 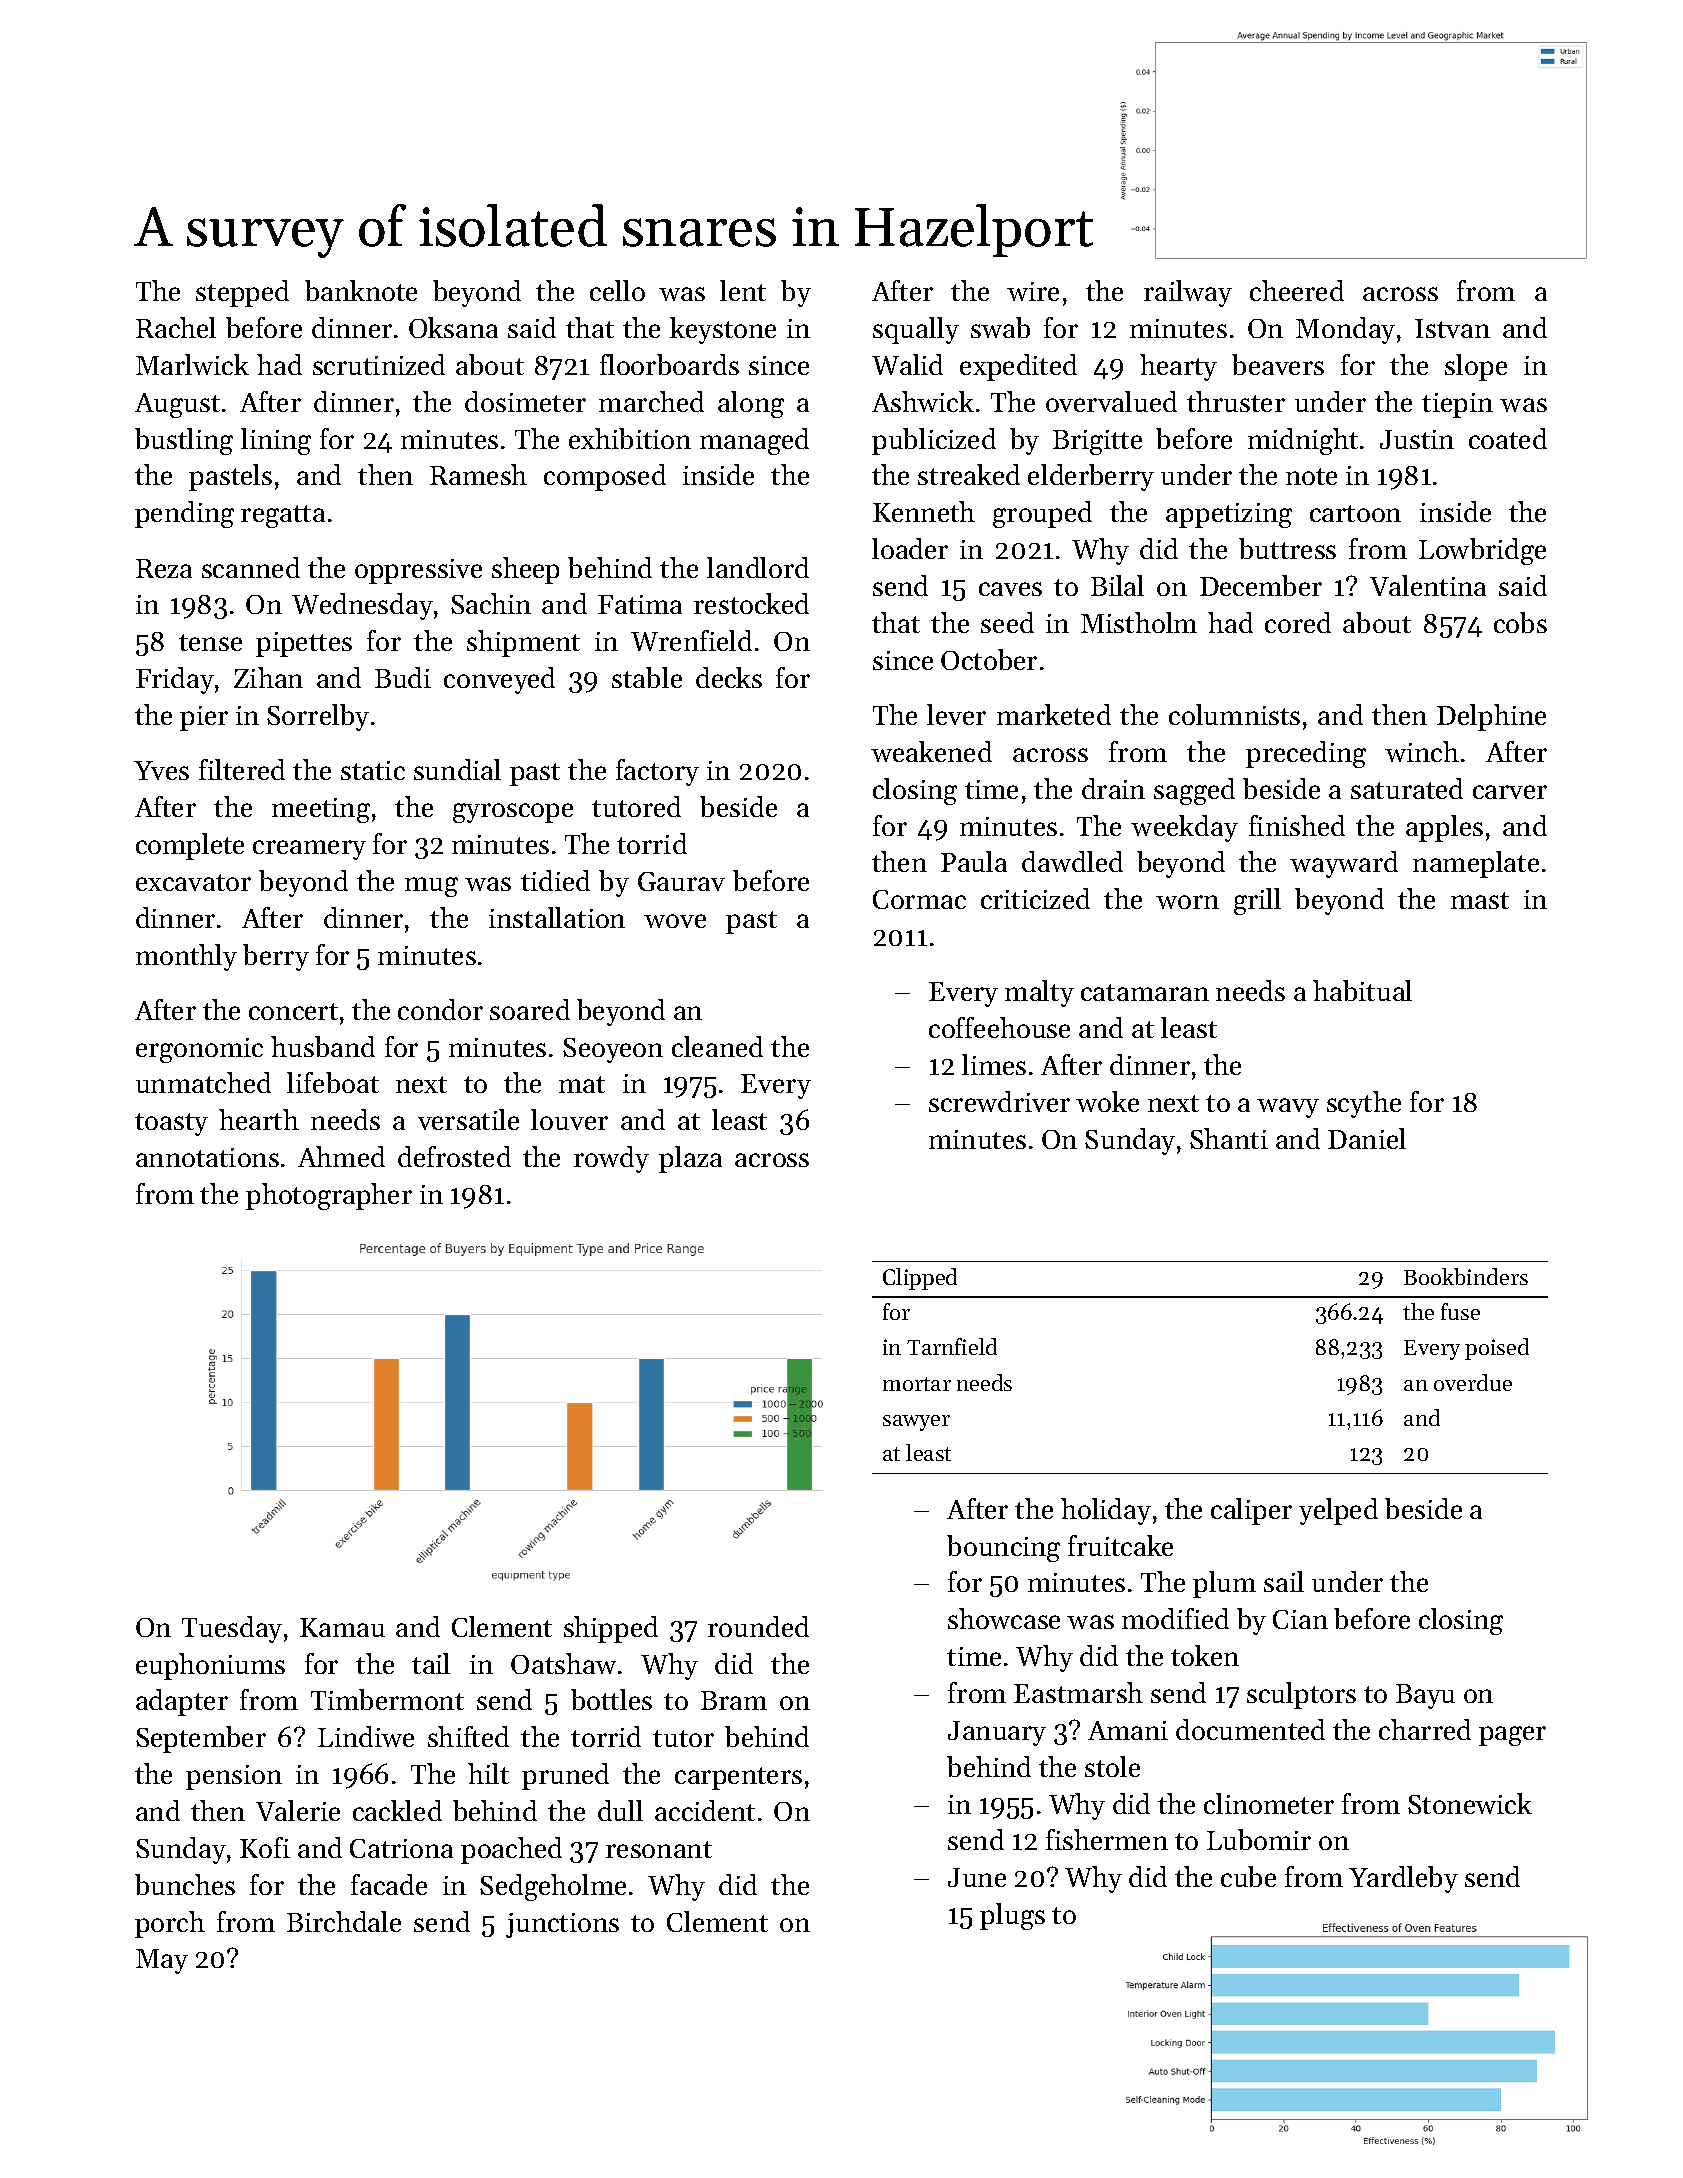 I want to click on pier, so click(x=204, y=718).
